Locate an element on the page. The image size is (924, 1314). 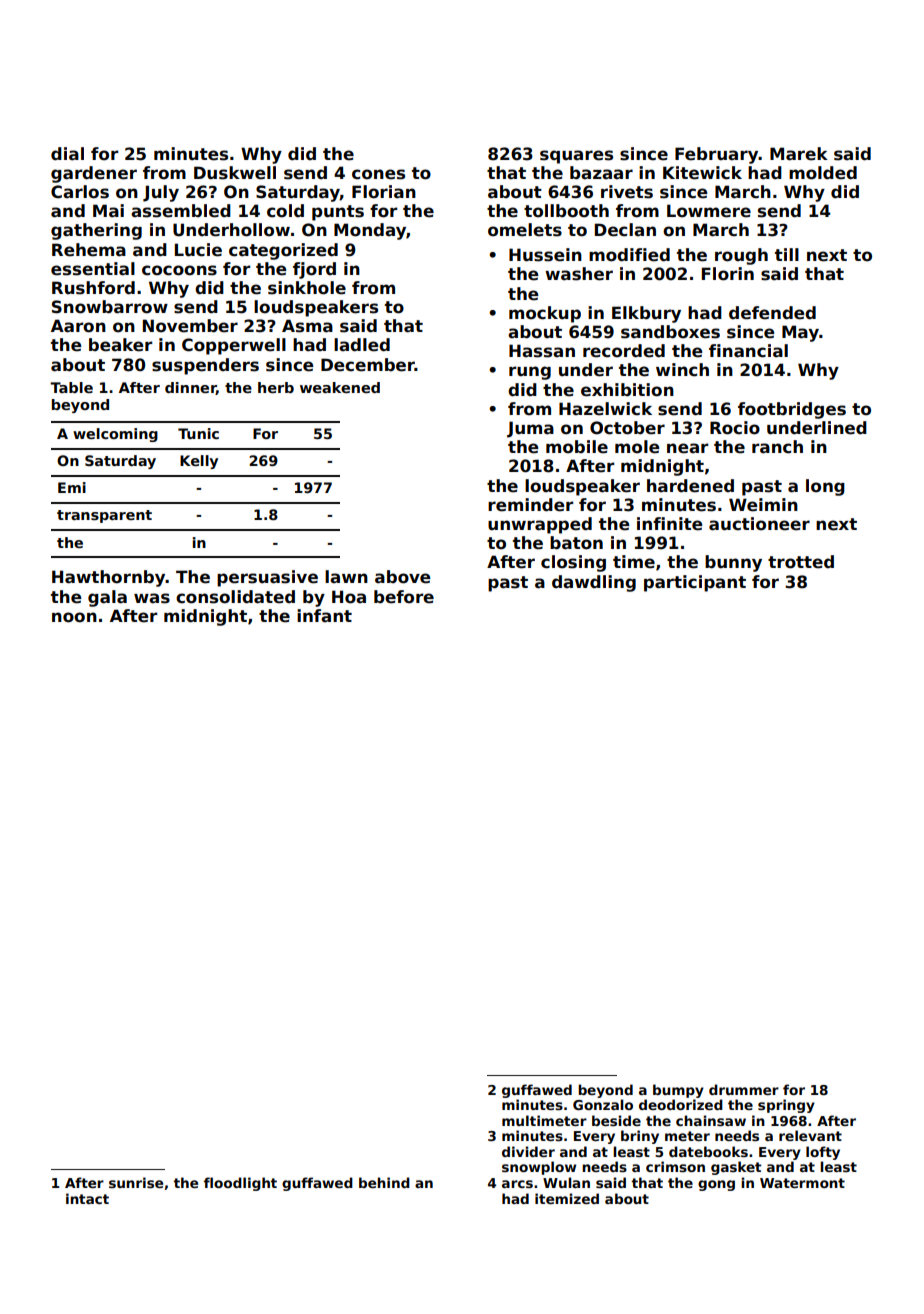
itemized is located at coordinates (567, 1198).
